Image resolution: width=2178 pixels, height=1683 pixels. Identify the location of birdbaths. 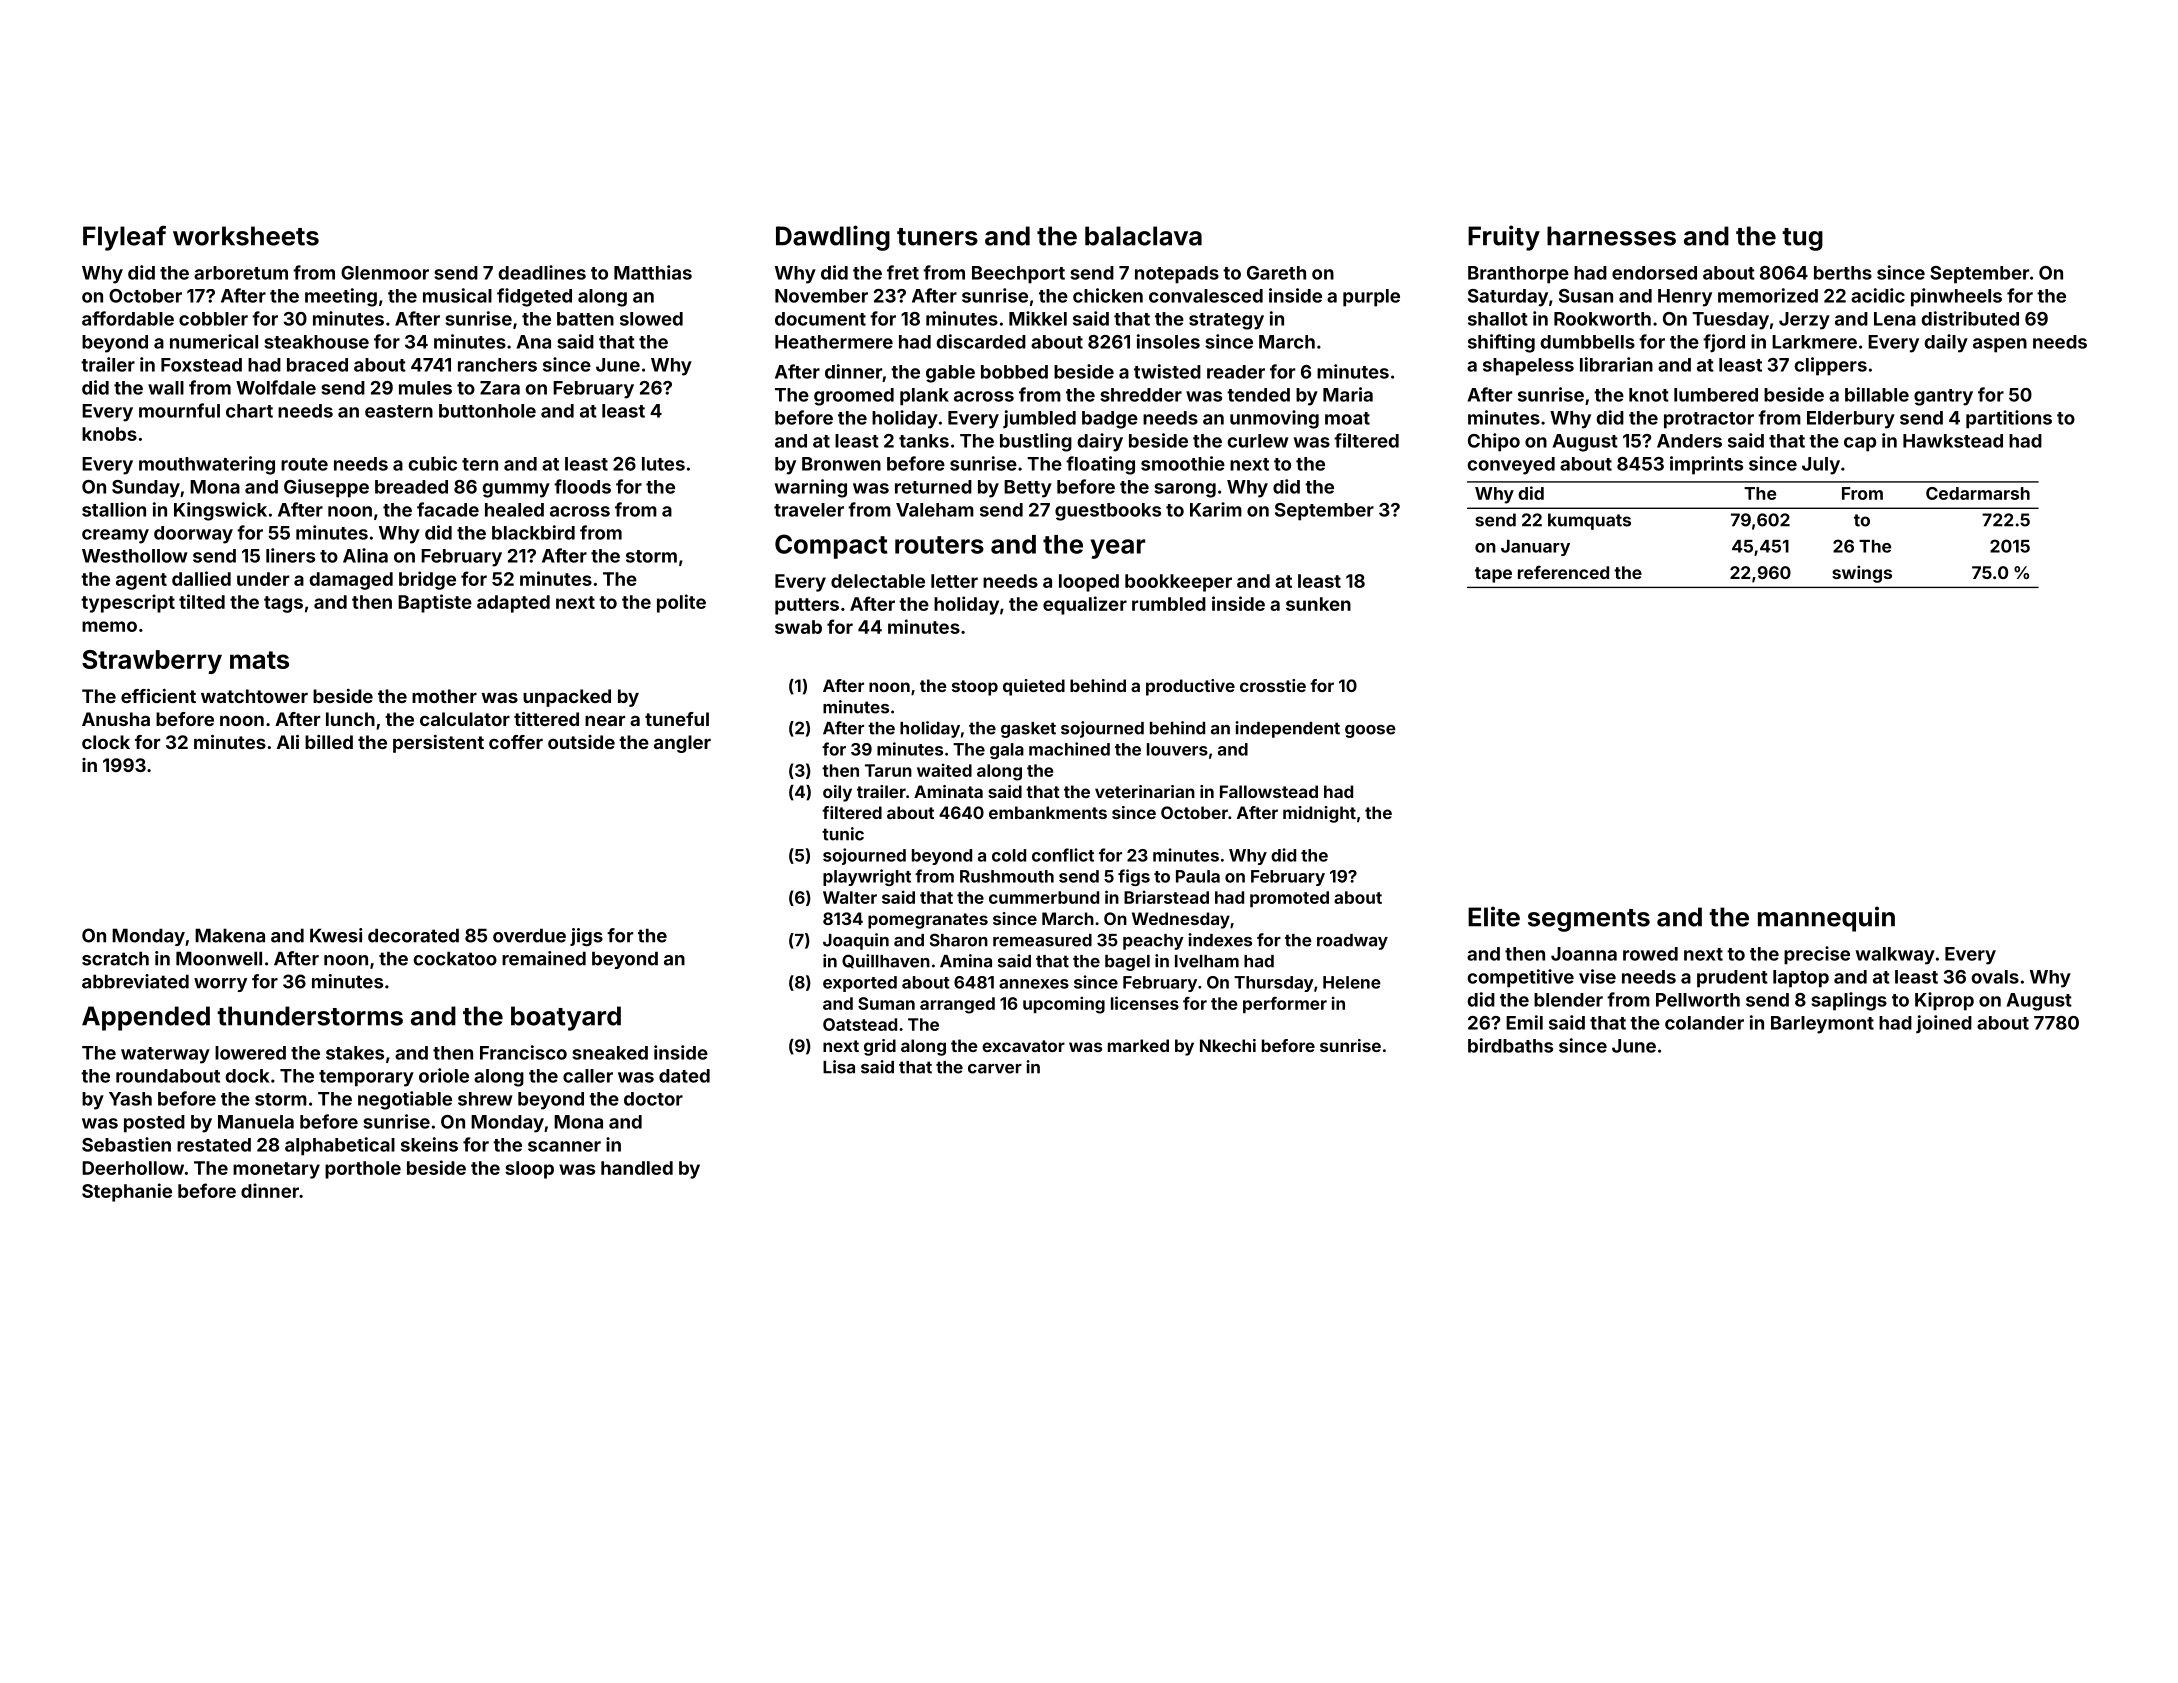
(1510, 1045).
